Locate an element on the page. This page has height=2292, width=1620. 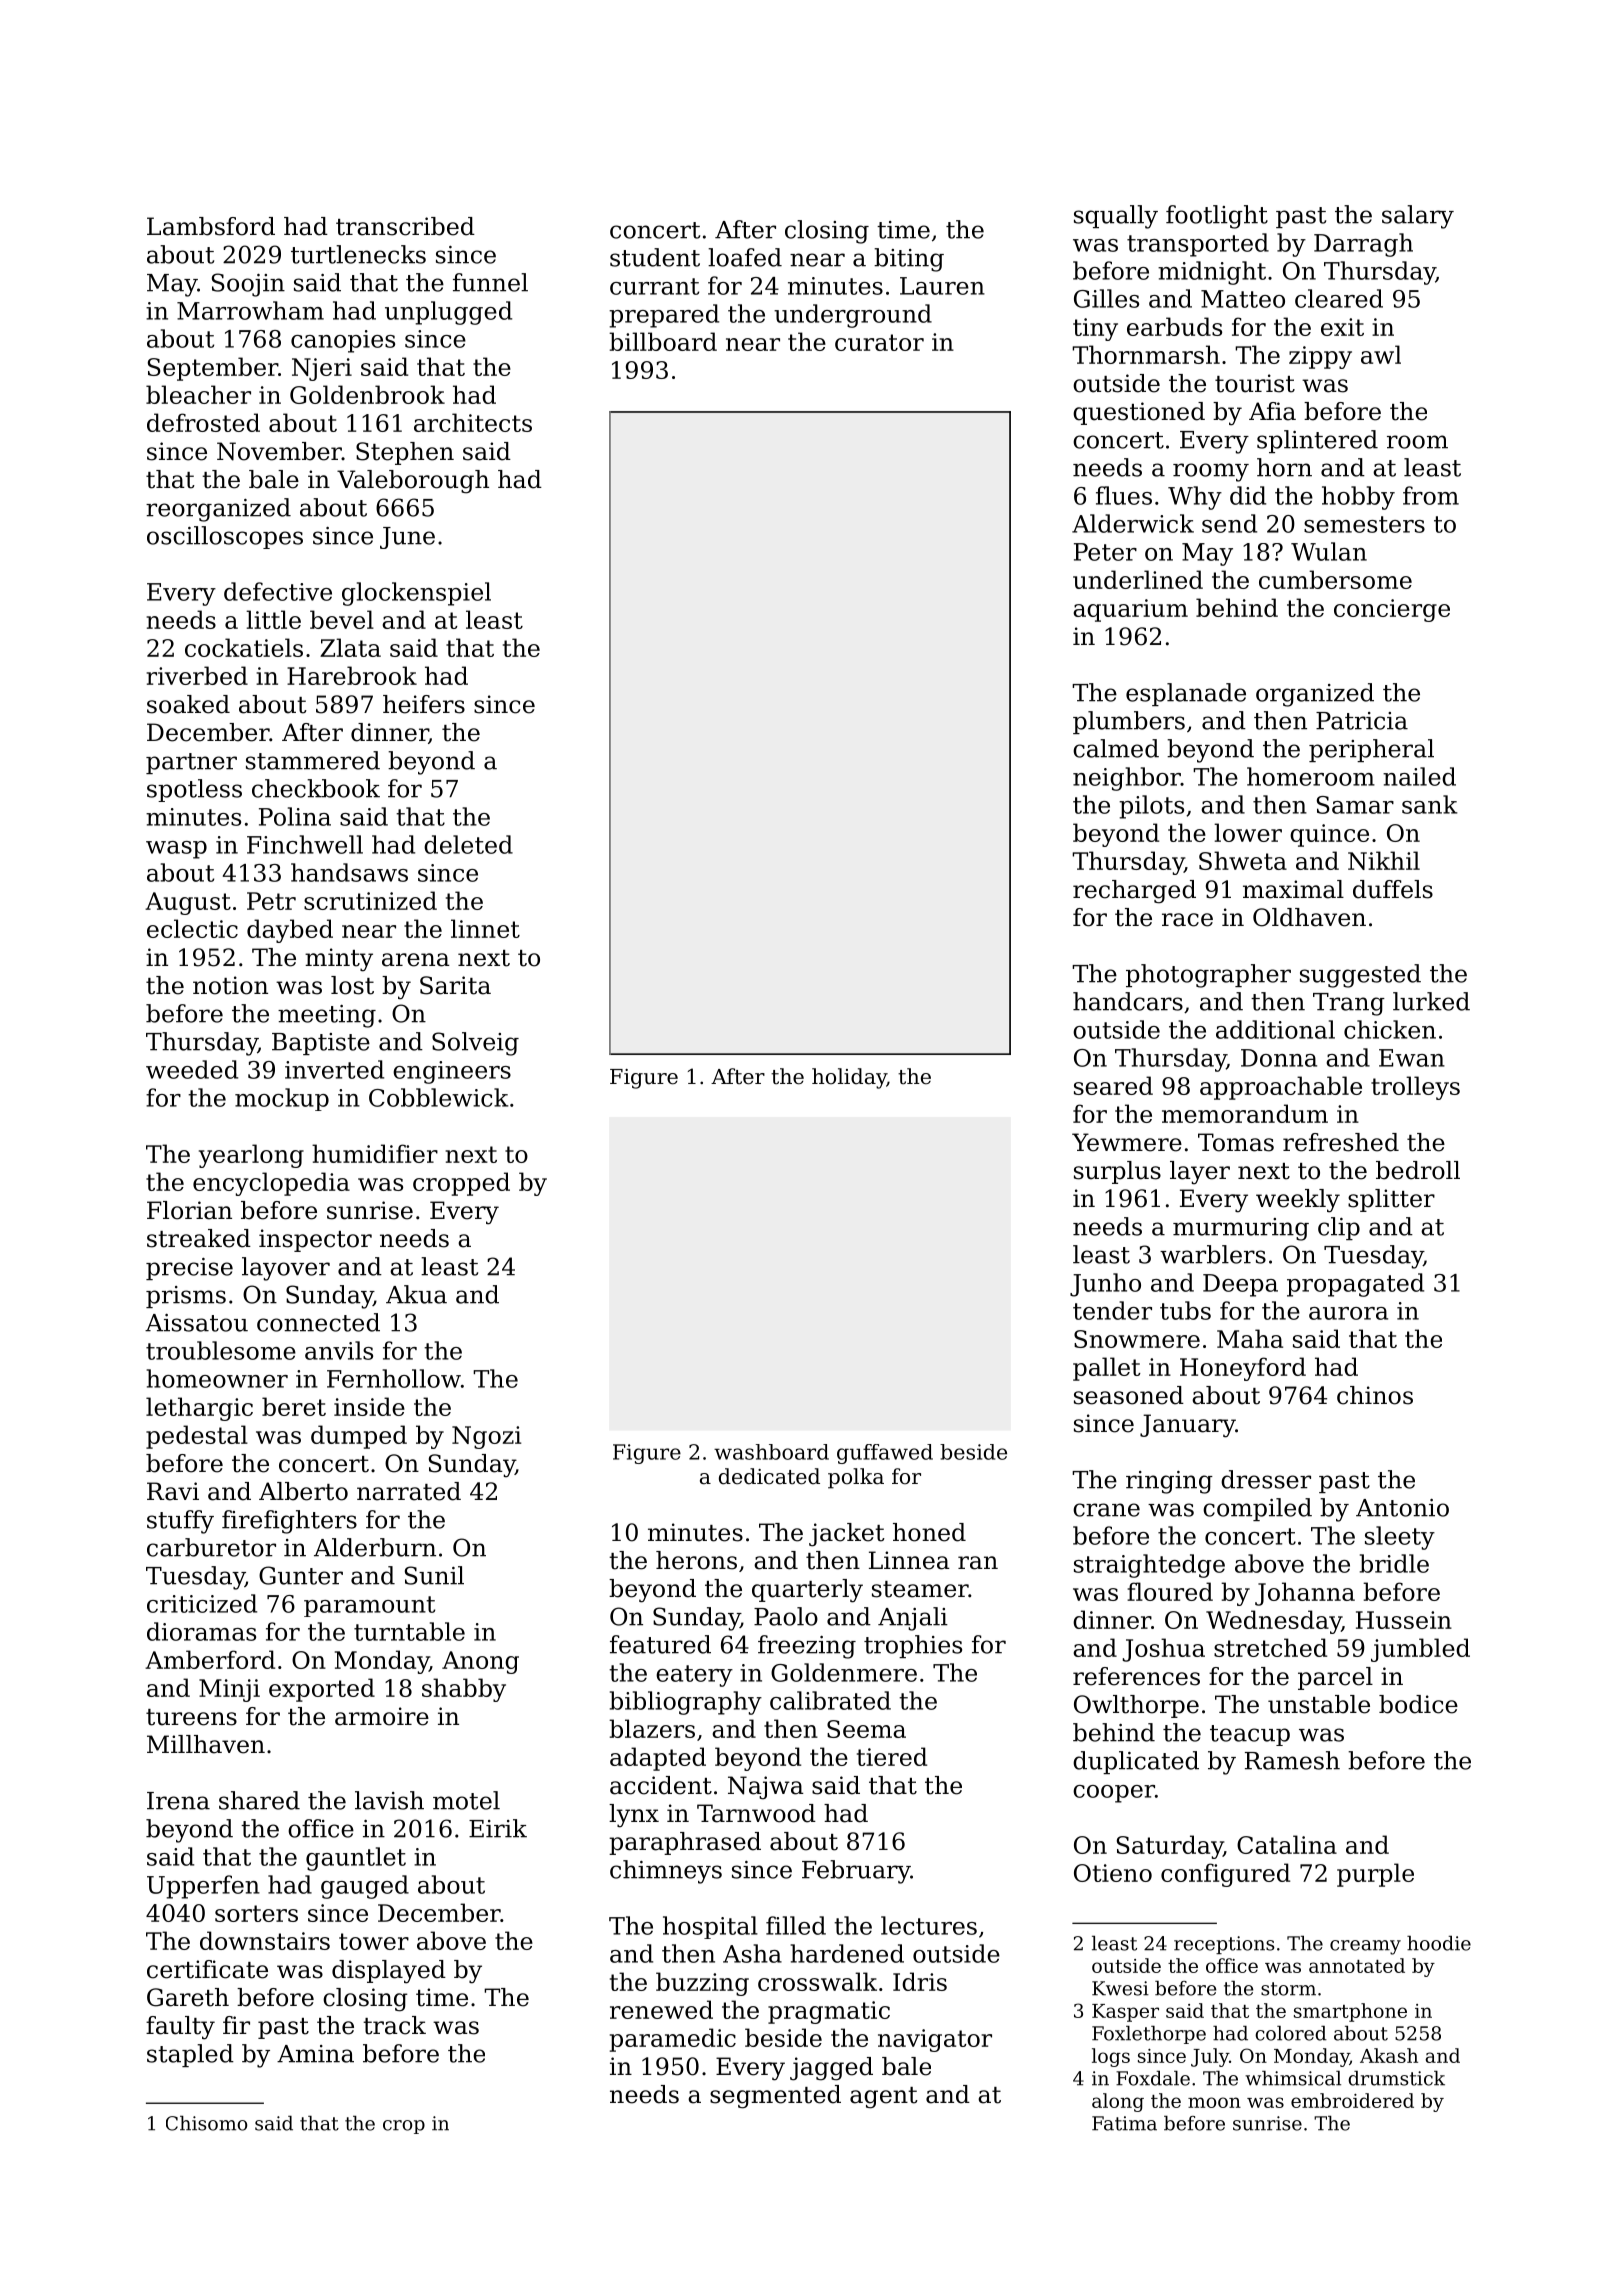
quince is located at coordinates (1329, 835).
